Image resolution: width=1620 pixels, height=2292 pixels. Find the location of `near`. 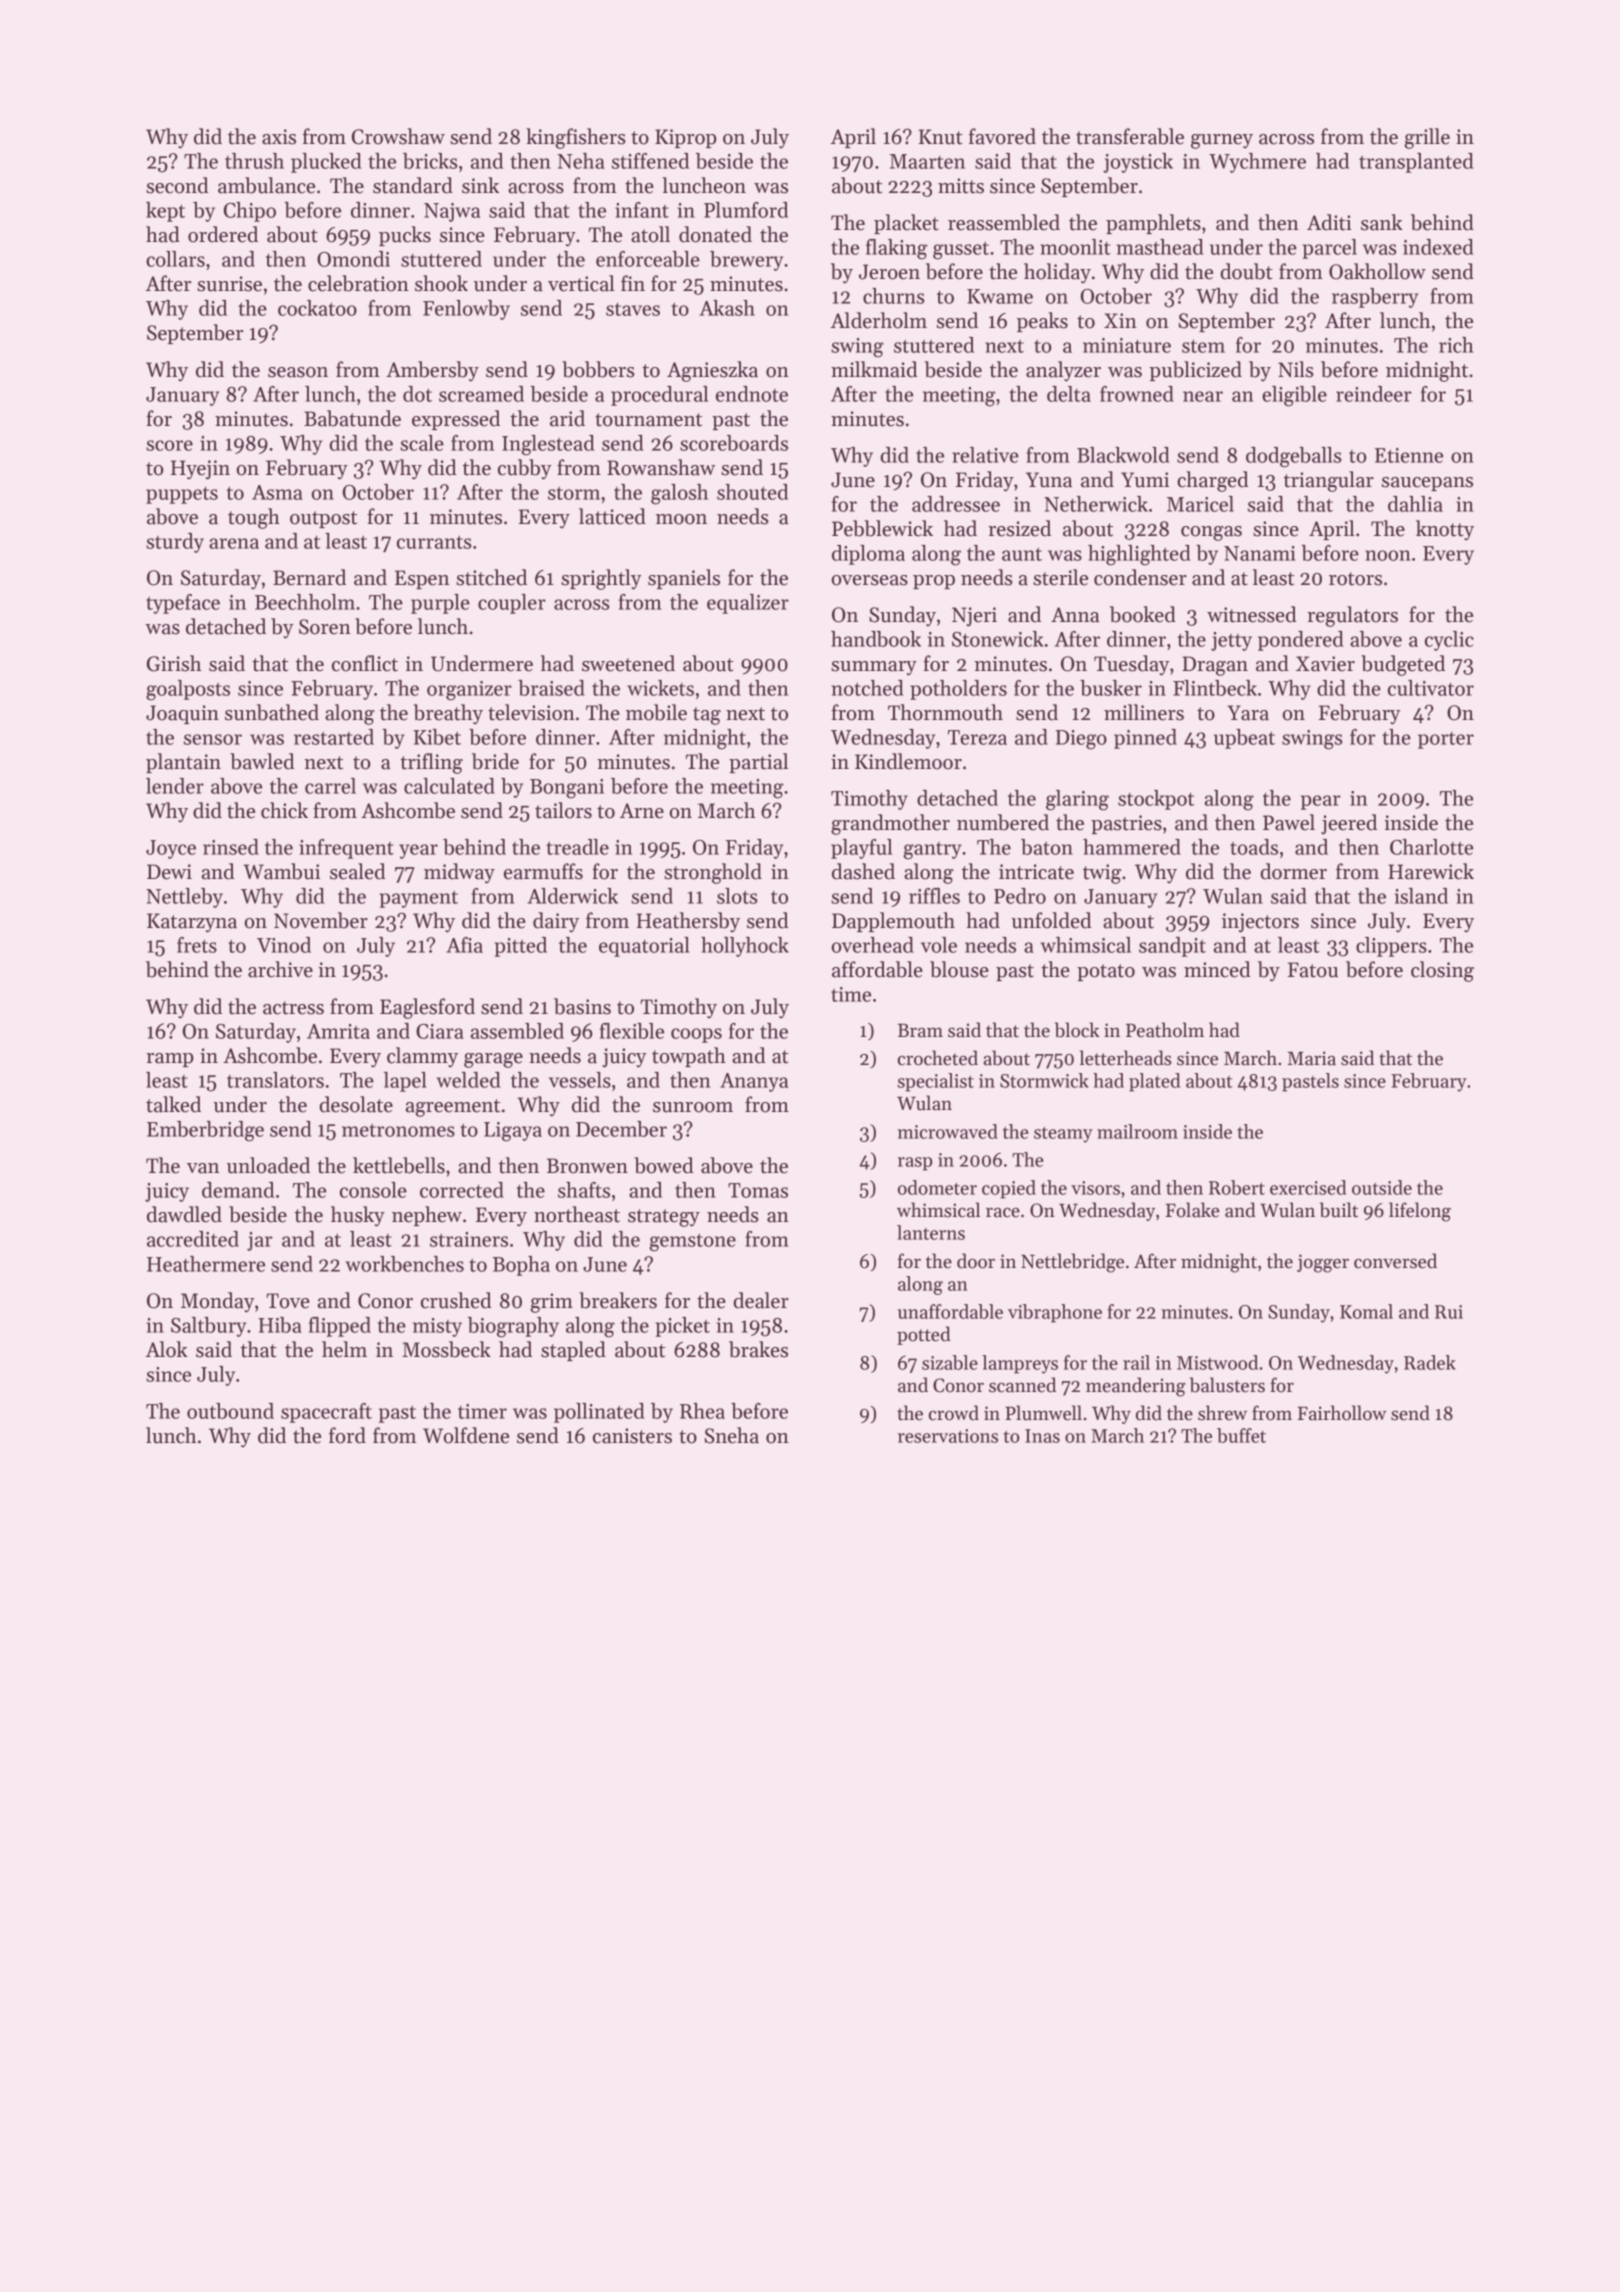

near is located at coordinates (1203, 396).
